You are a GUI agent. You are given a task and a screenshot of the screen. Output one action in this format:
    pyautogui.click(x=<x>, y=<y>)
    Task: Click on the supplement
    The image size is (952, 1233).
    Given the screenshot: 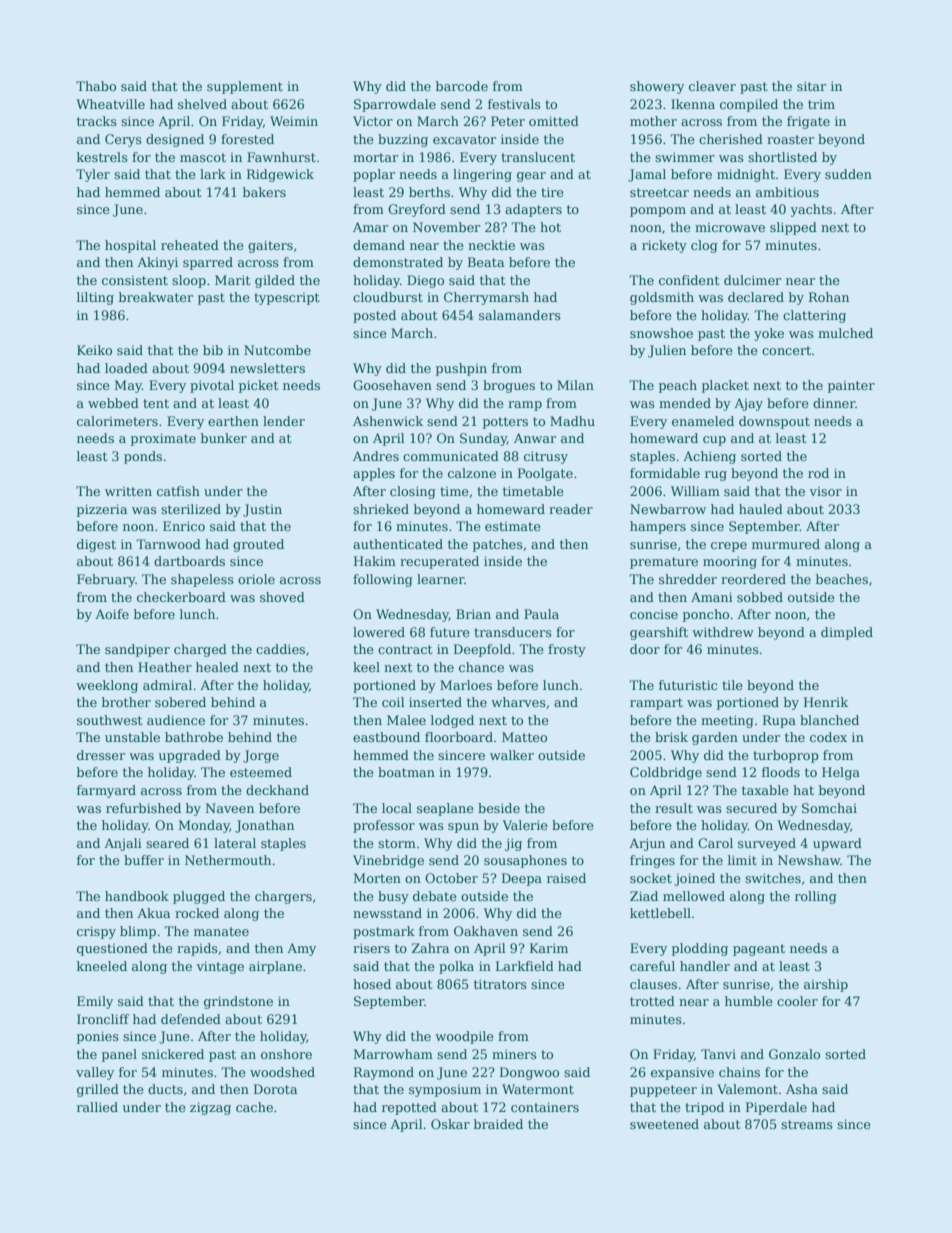 What is the action you would take?
    pyautogui.click(x=245, y=87)
